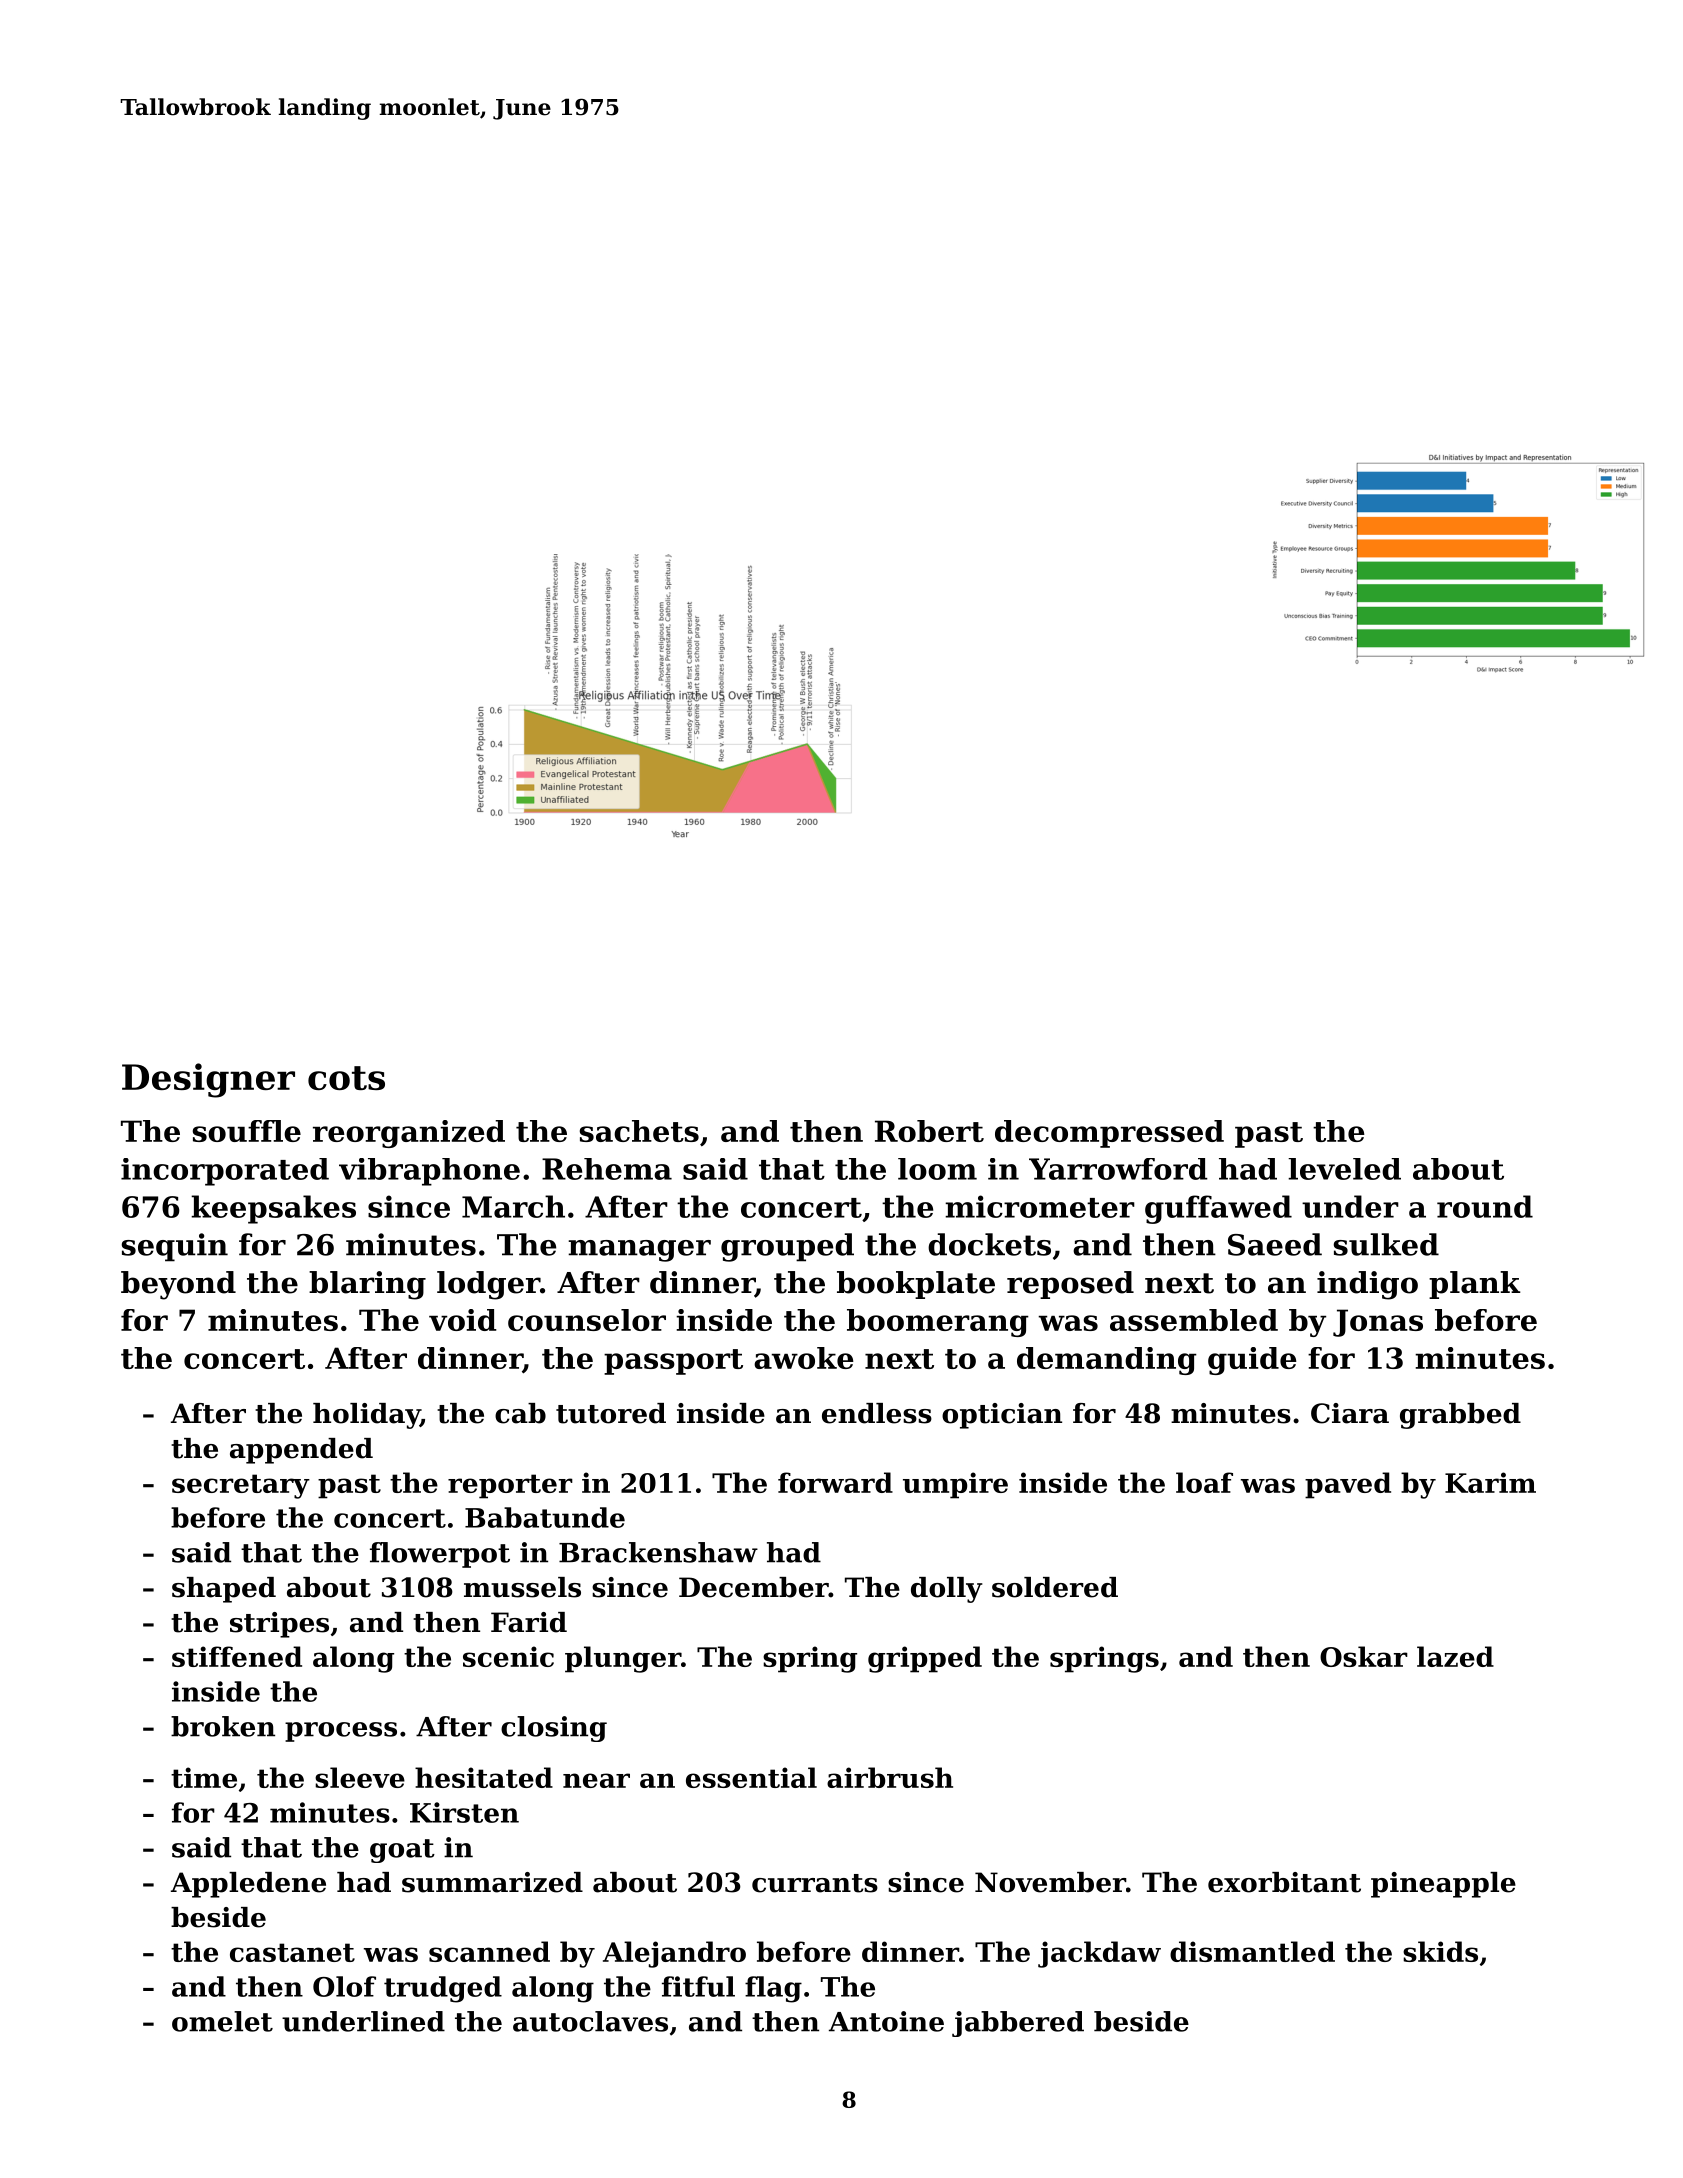 Image resolution: width=1683 pixels, height=2178 pixels. Describe the element at coordinates (1348, 1485) in the screenshot. I see `paved` at that location.
